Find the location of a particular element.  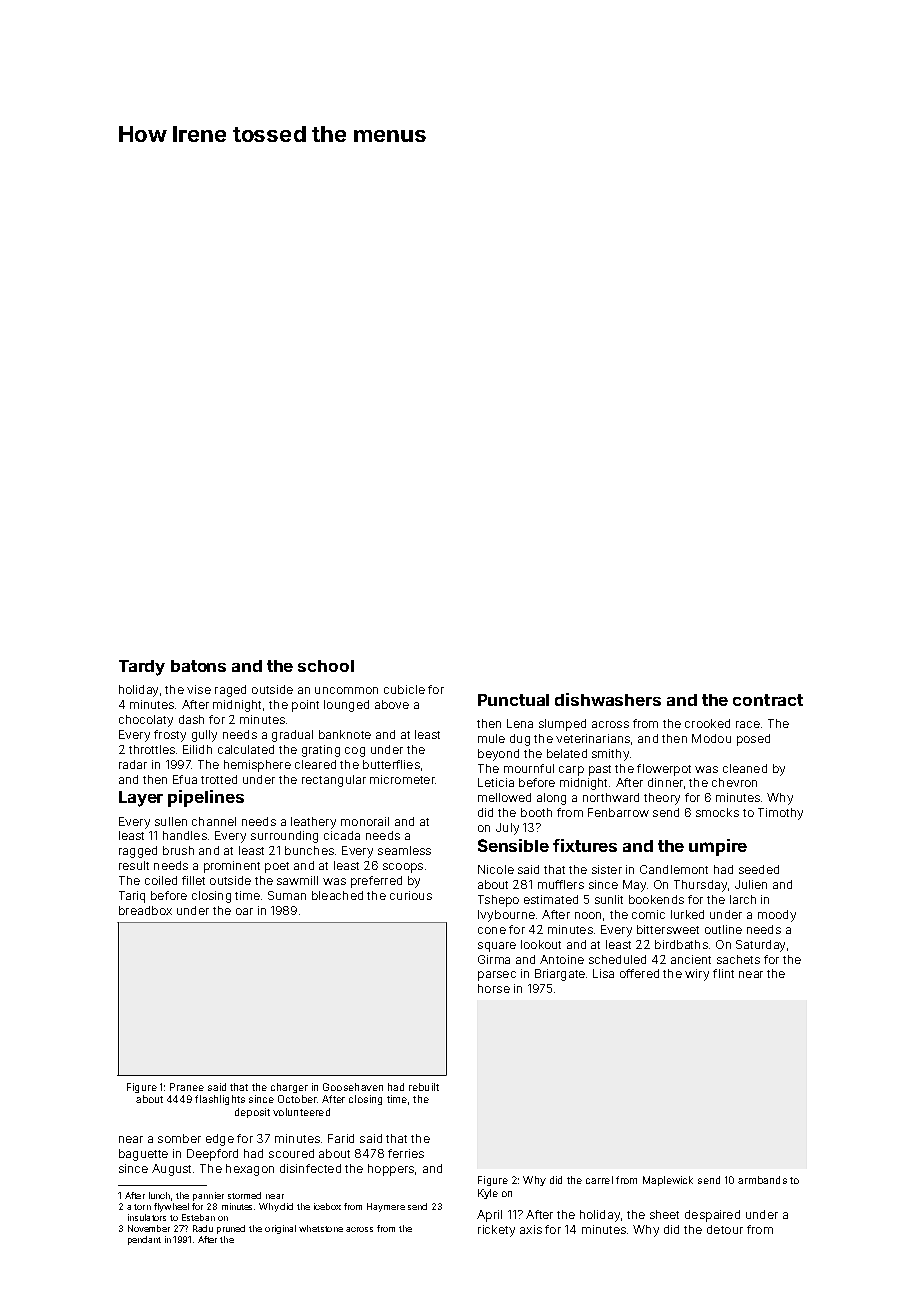

sachets is located at coordinates (738, 959).
